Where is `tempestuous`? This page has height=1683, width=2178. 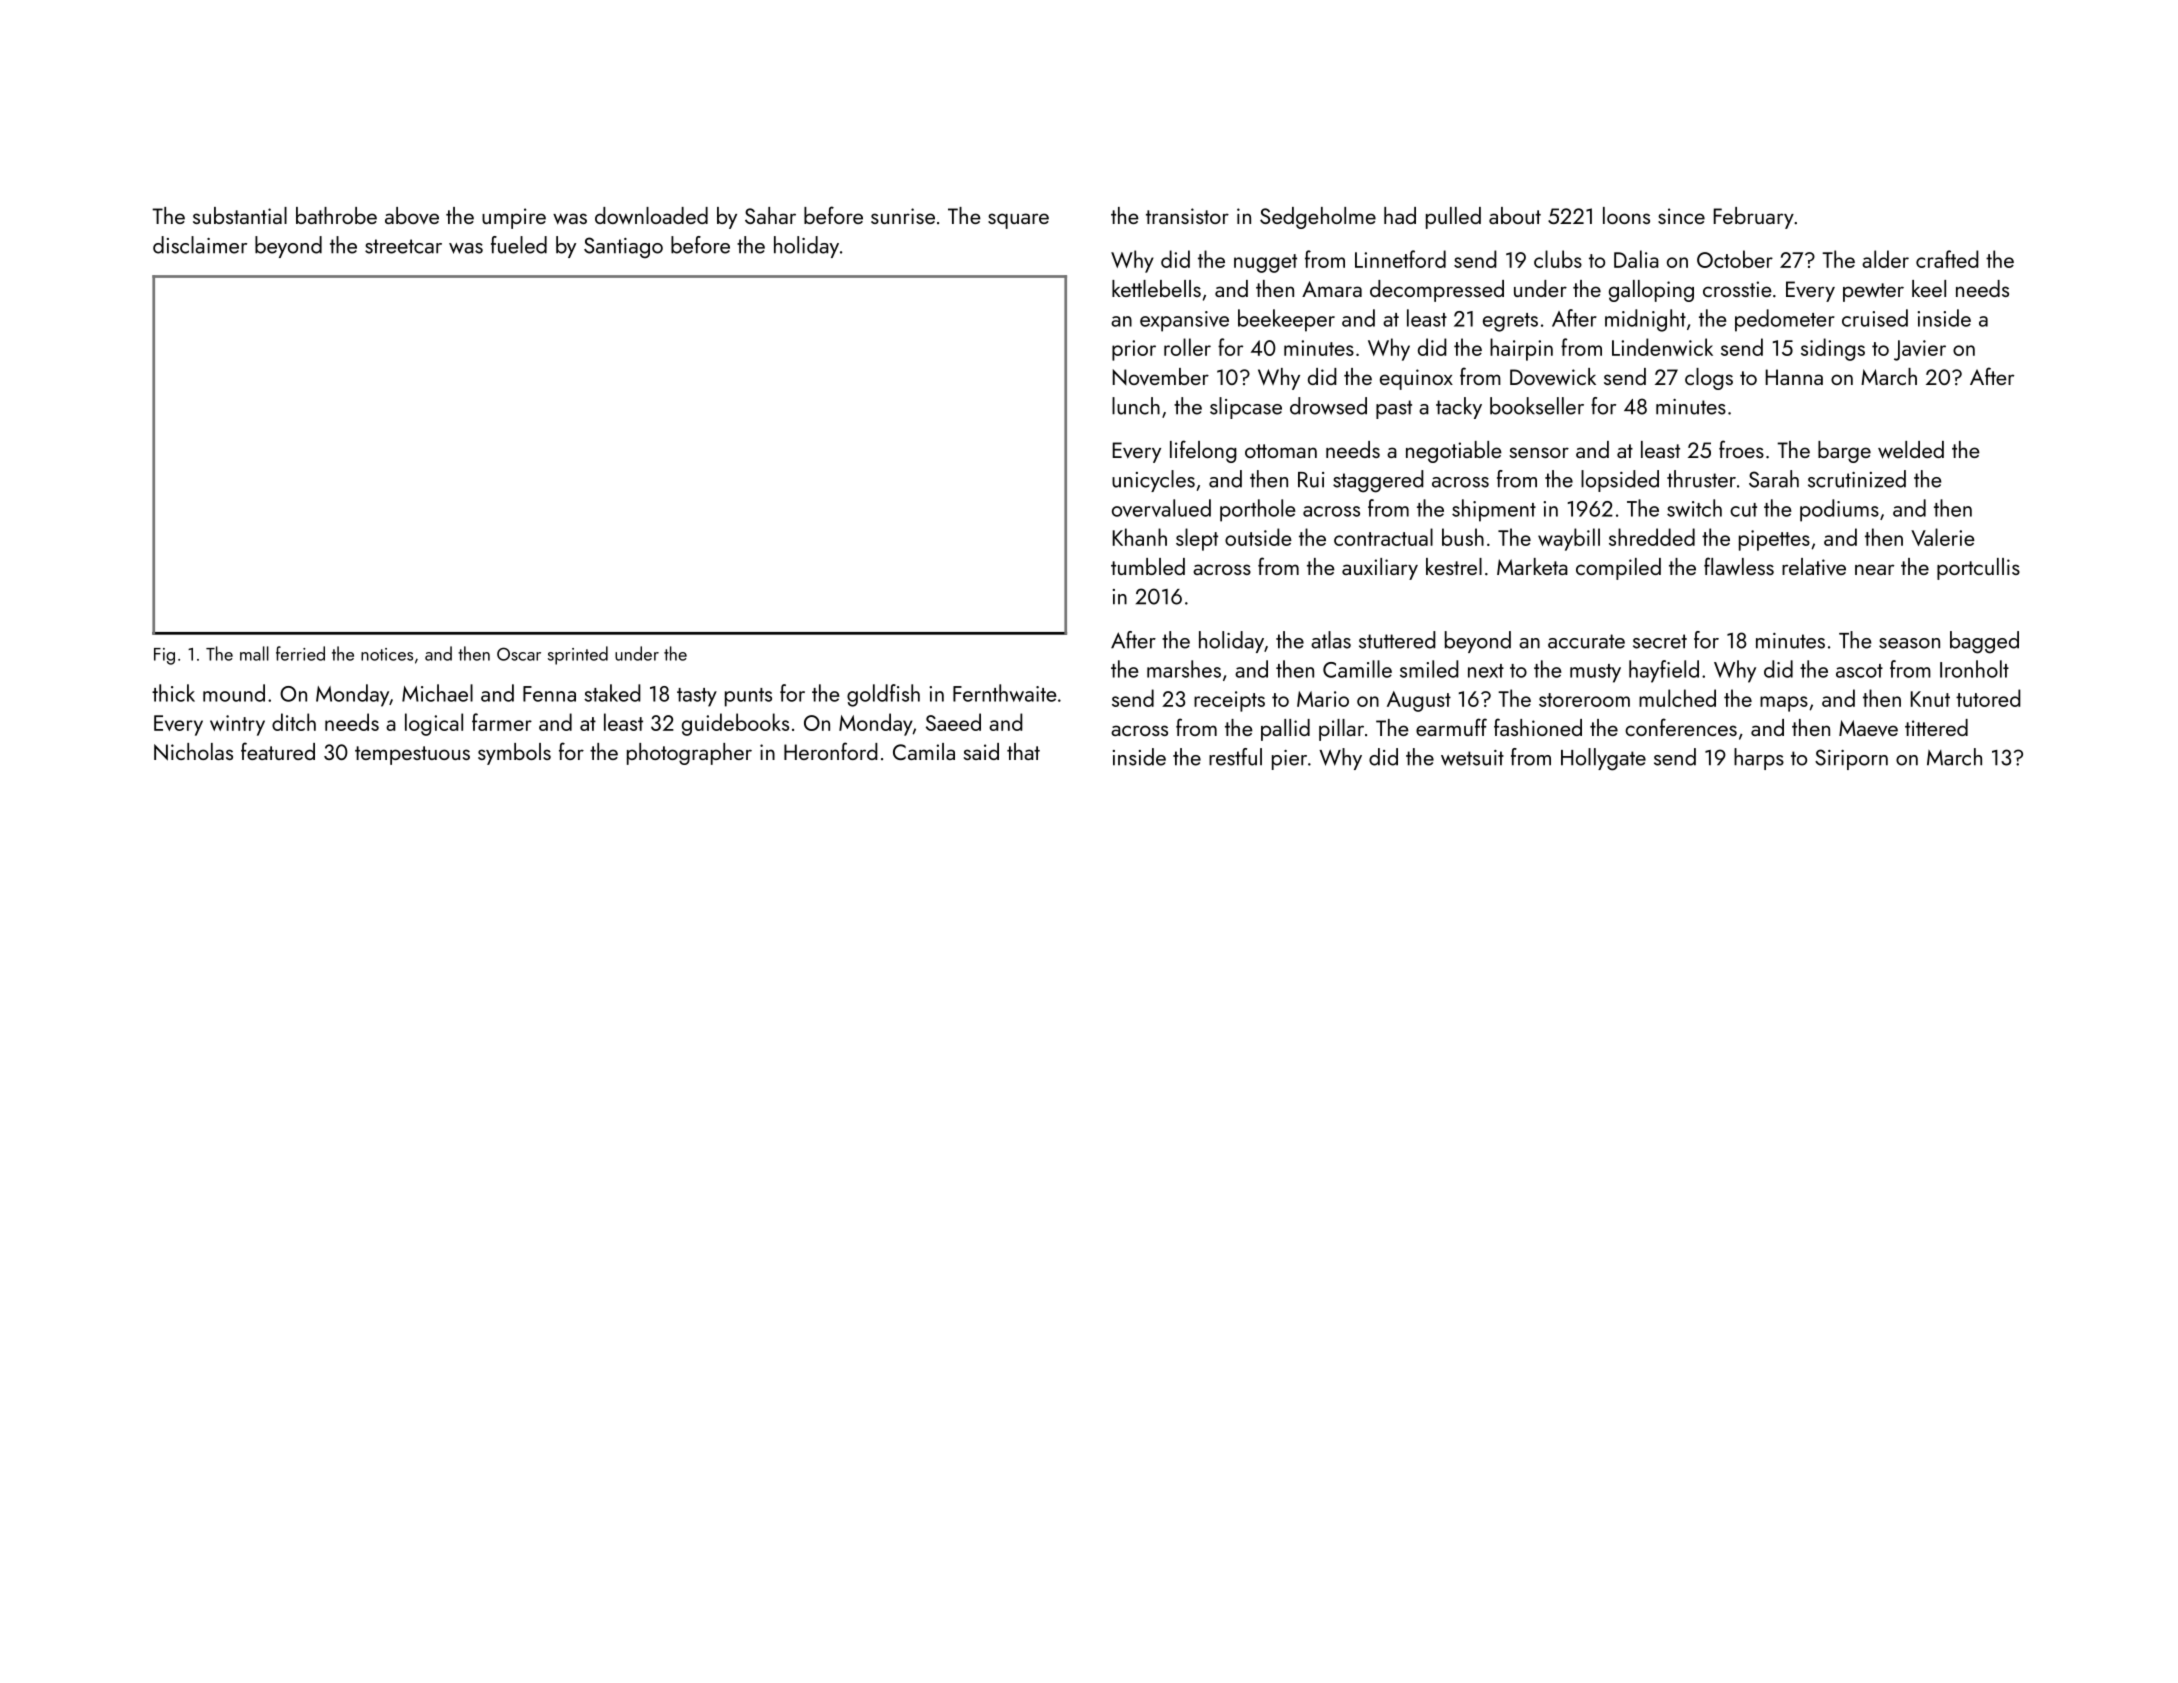
tempestuous is located at coordinates (412, 755).
